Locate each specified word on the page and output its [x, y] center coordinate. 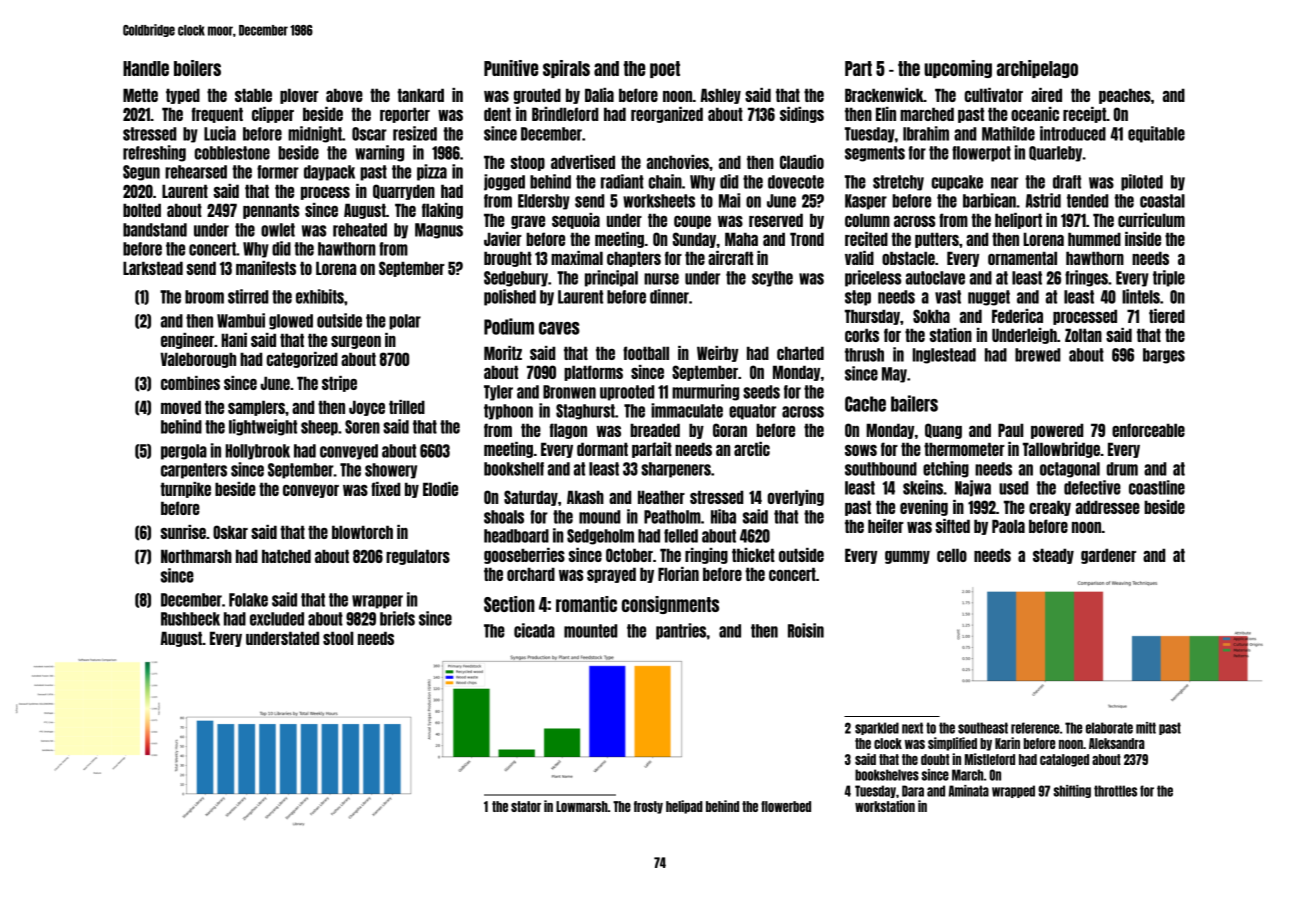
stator [526, 806]
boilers [197, 68]
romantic [586, 604]
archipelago [1037, 69]
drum [1122, 469]
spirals [566, 69]
